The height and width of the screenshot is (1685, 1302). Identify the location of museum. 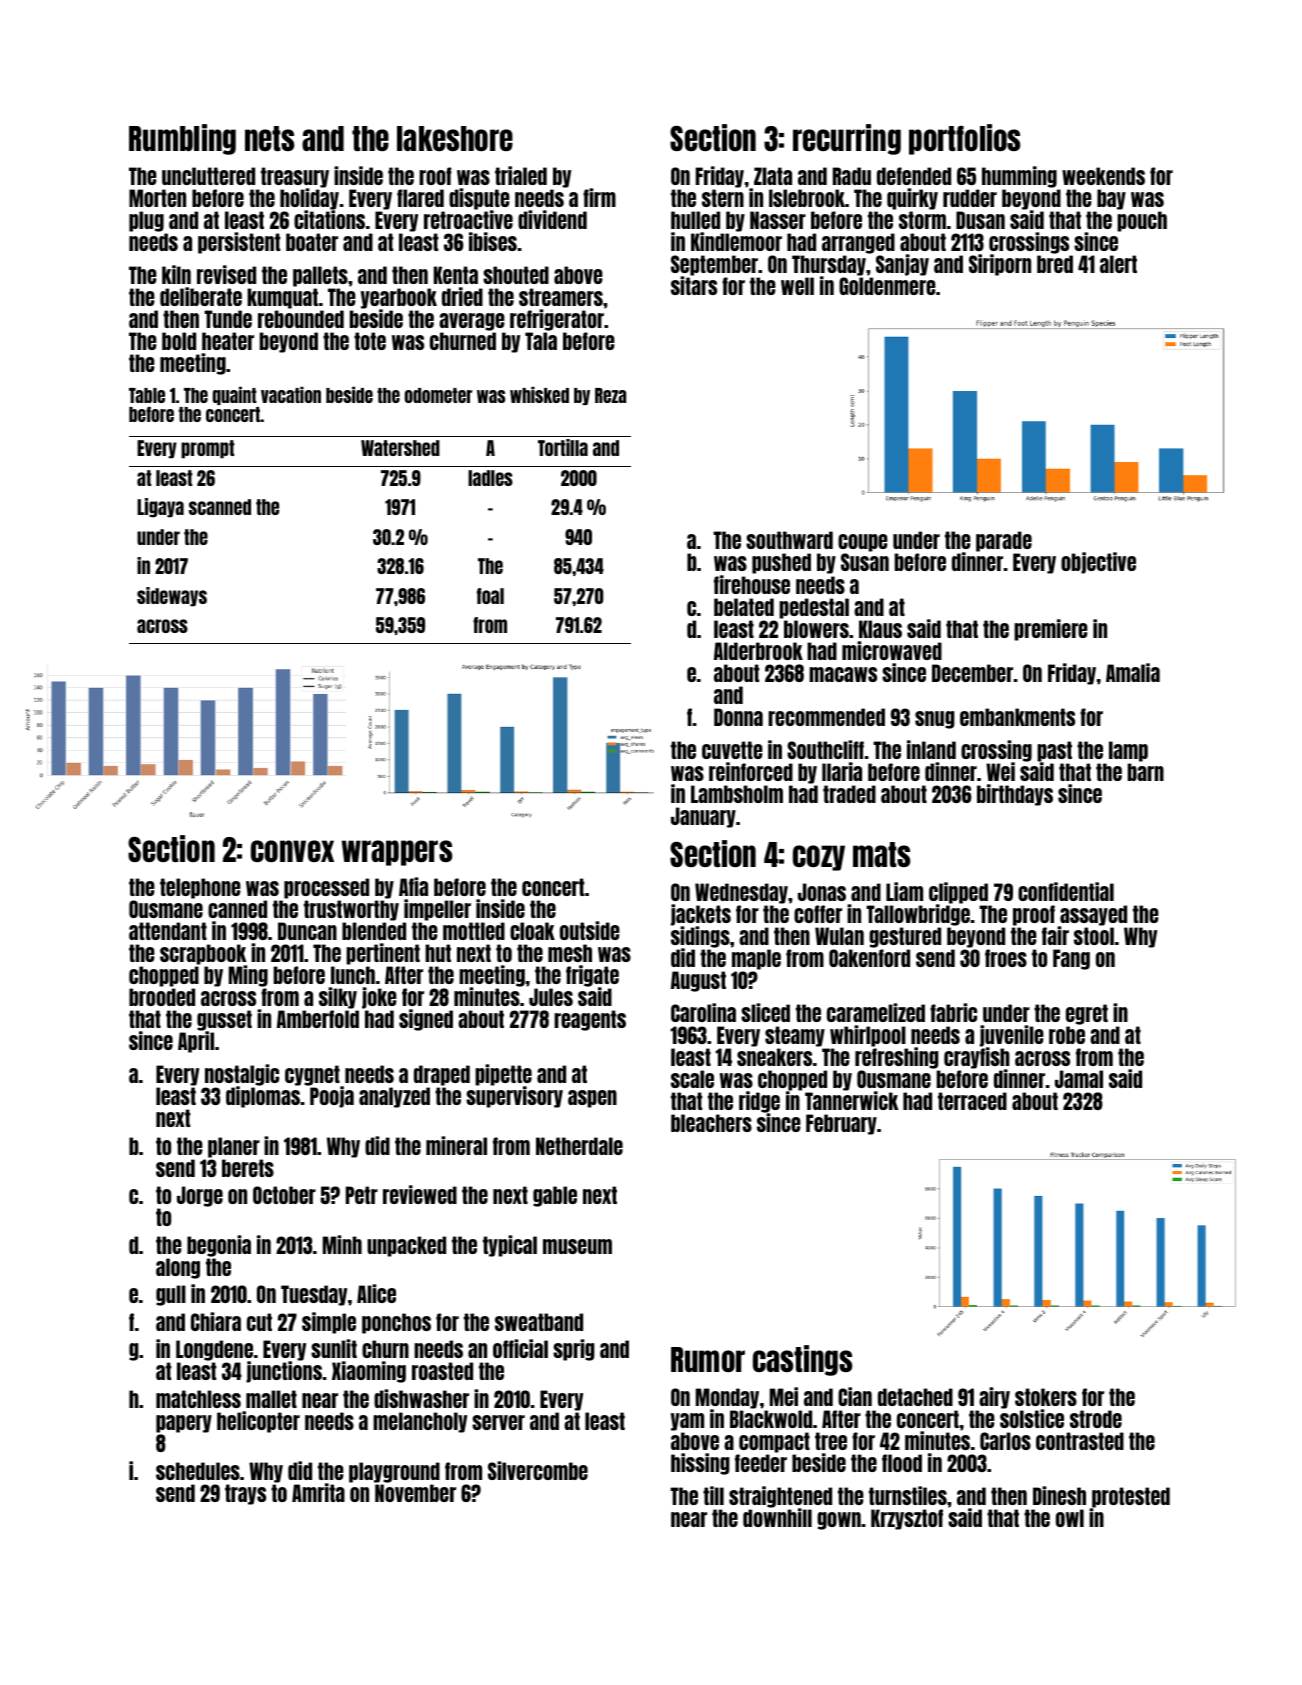
(577, 1246).
